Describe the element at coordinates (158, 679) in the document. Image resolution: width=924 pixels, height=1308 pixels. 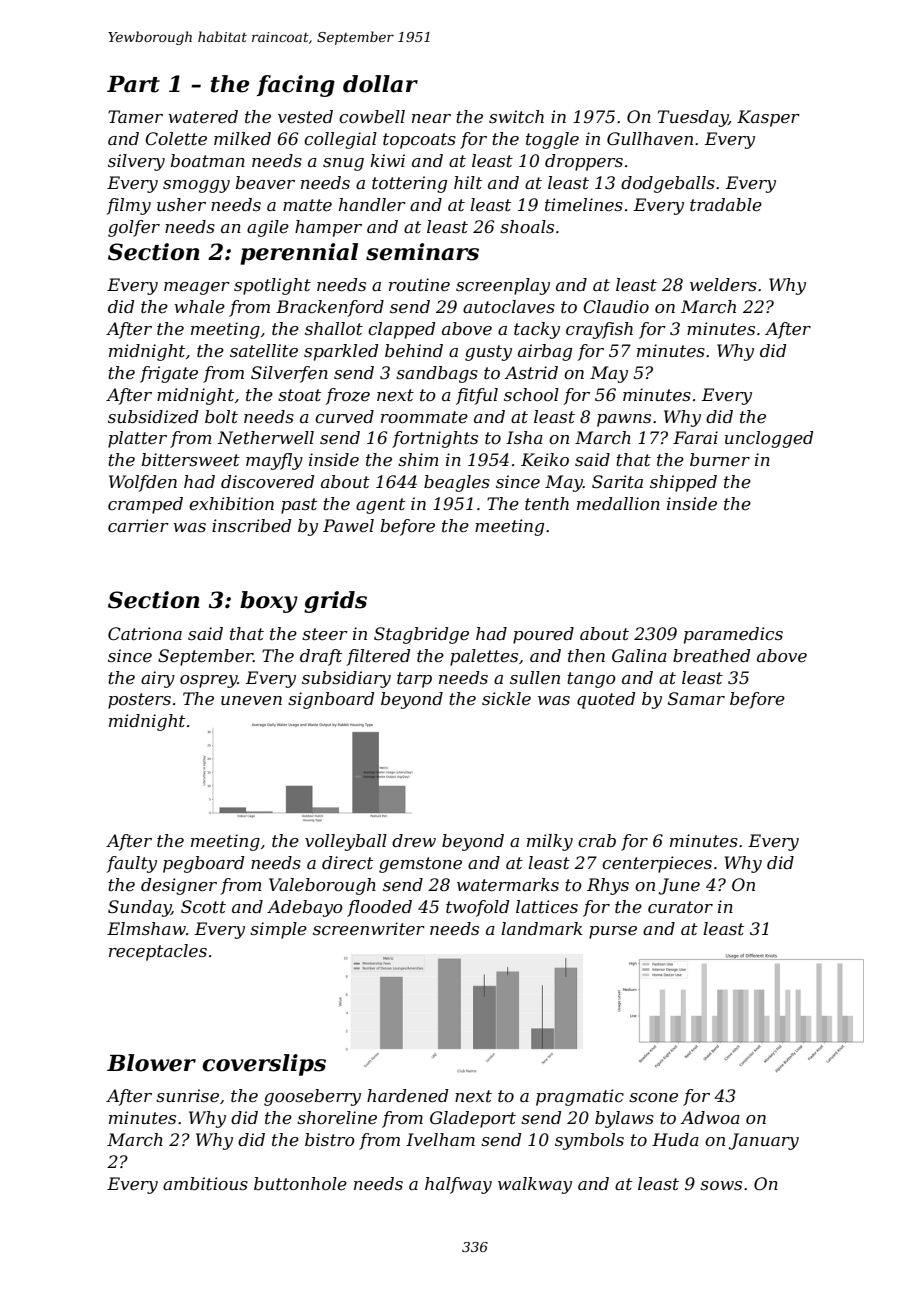
I see `airy` at that location.
